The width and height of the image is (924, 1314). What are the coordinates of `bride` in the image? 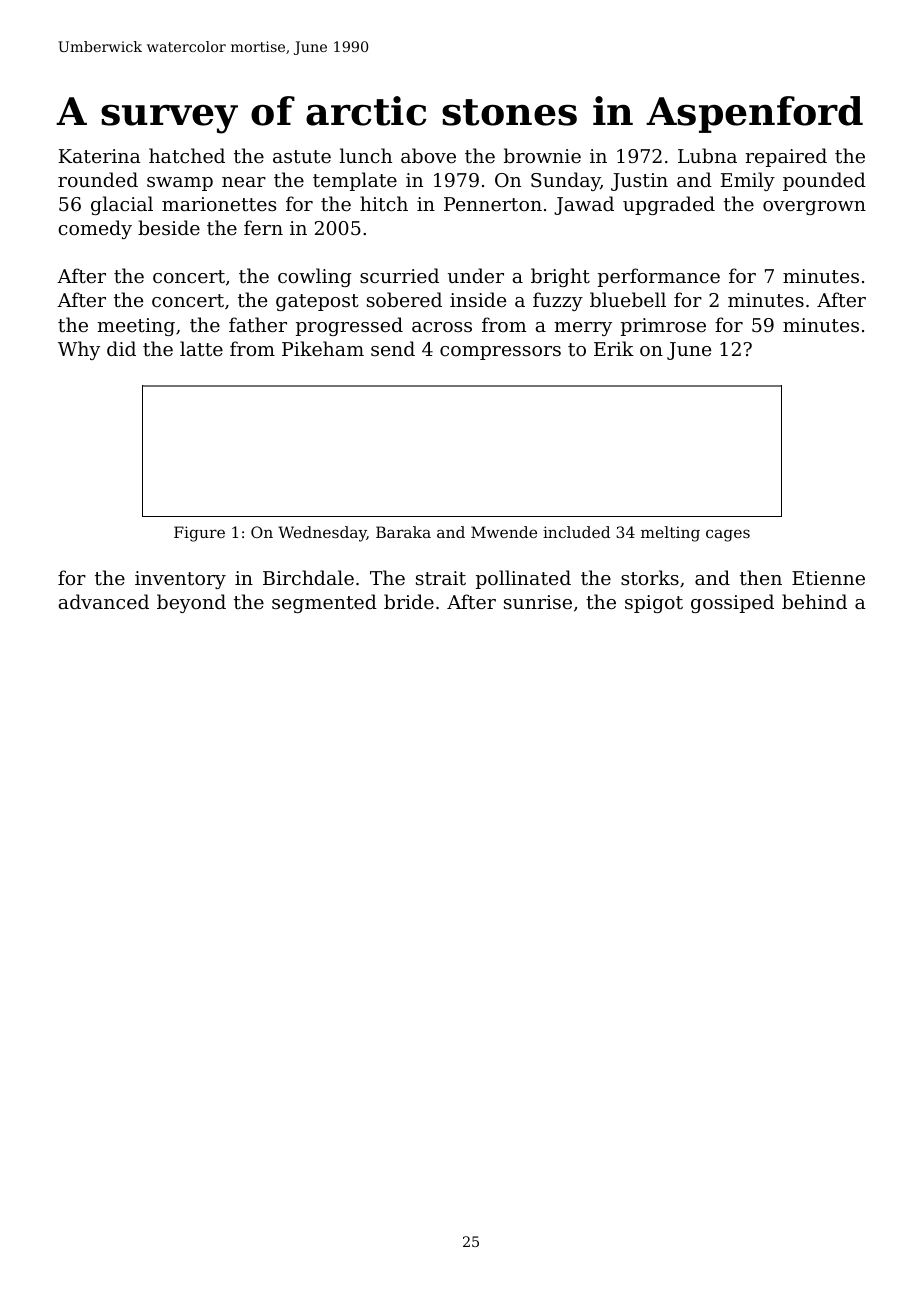 It's located at (409, 601).
